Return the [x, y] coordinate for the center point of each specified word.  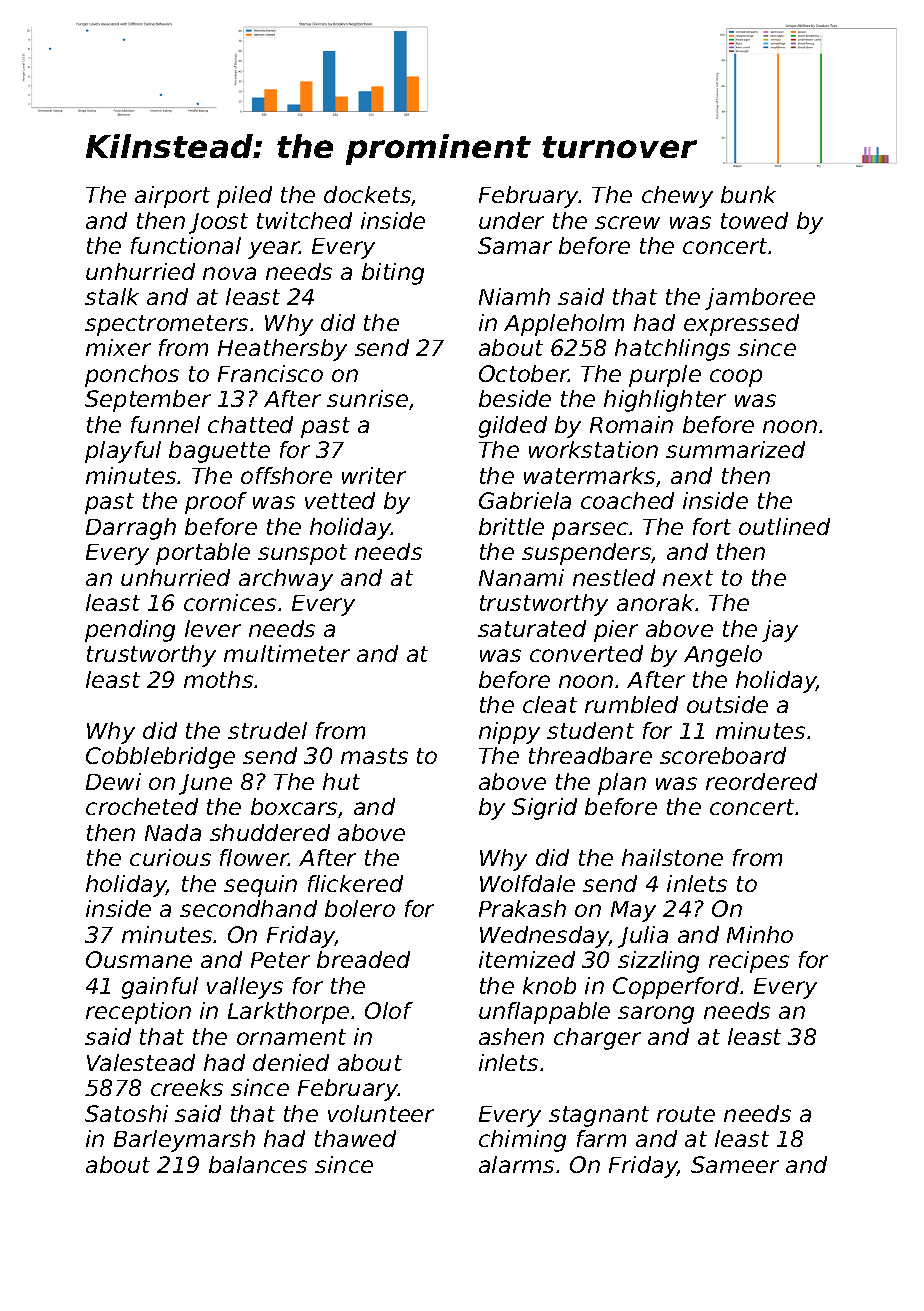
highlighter [665, 401]
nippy [509, 733]
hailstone [672, 857]
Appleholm [564, 325]
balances [258, 1164]
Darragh [131, 529]
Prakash [522, 908]
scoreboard [723, 755]
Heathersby [282, 350]
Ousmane [139, 959]
